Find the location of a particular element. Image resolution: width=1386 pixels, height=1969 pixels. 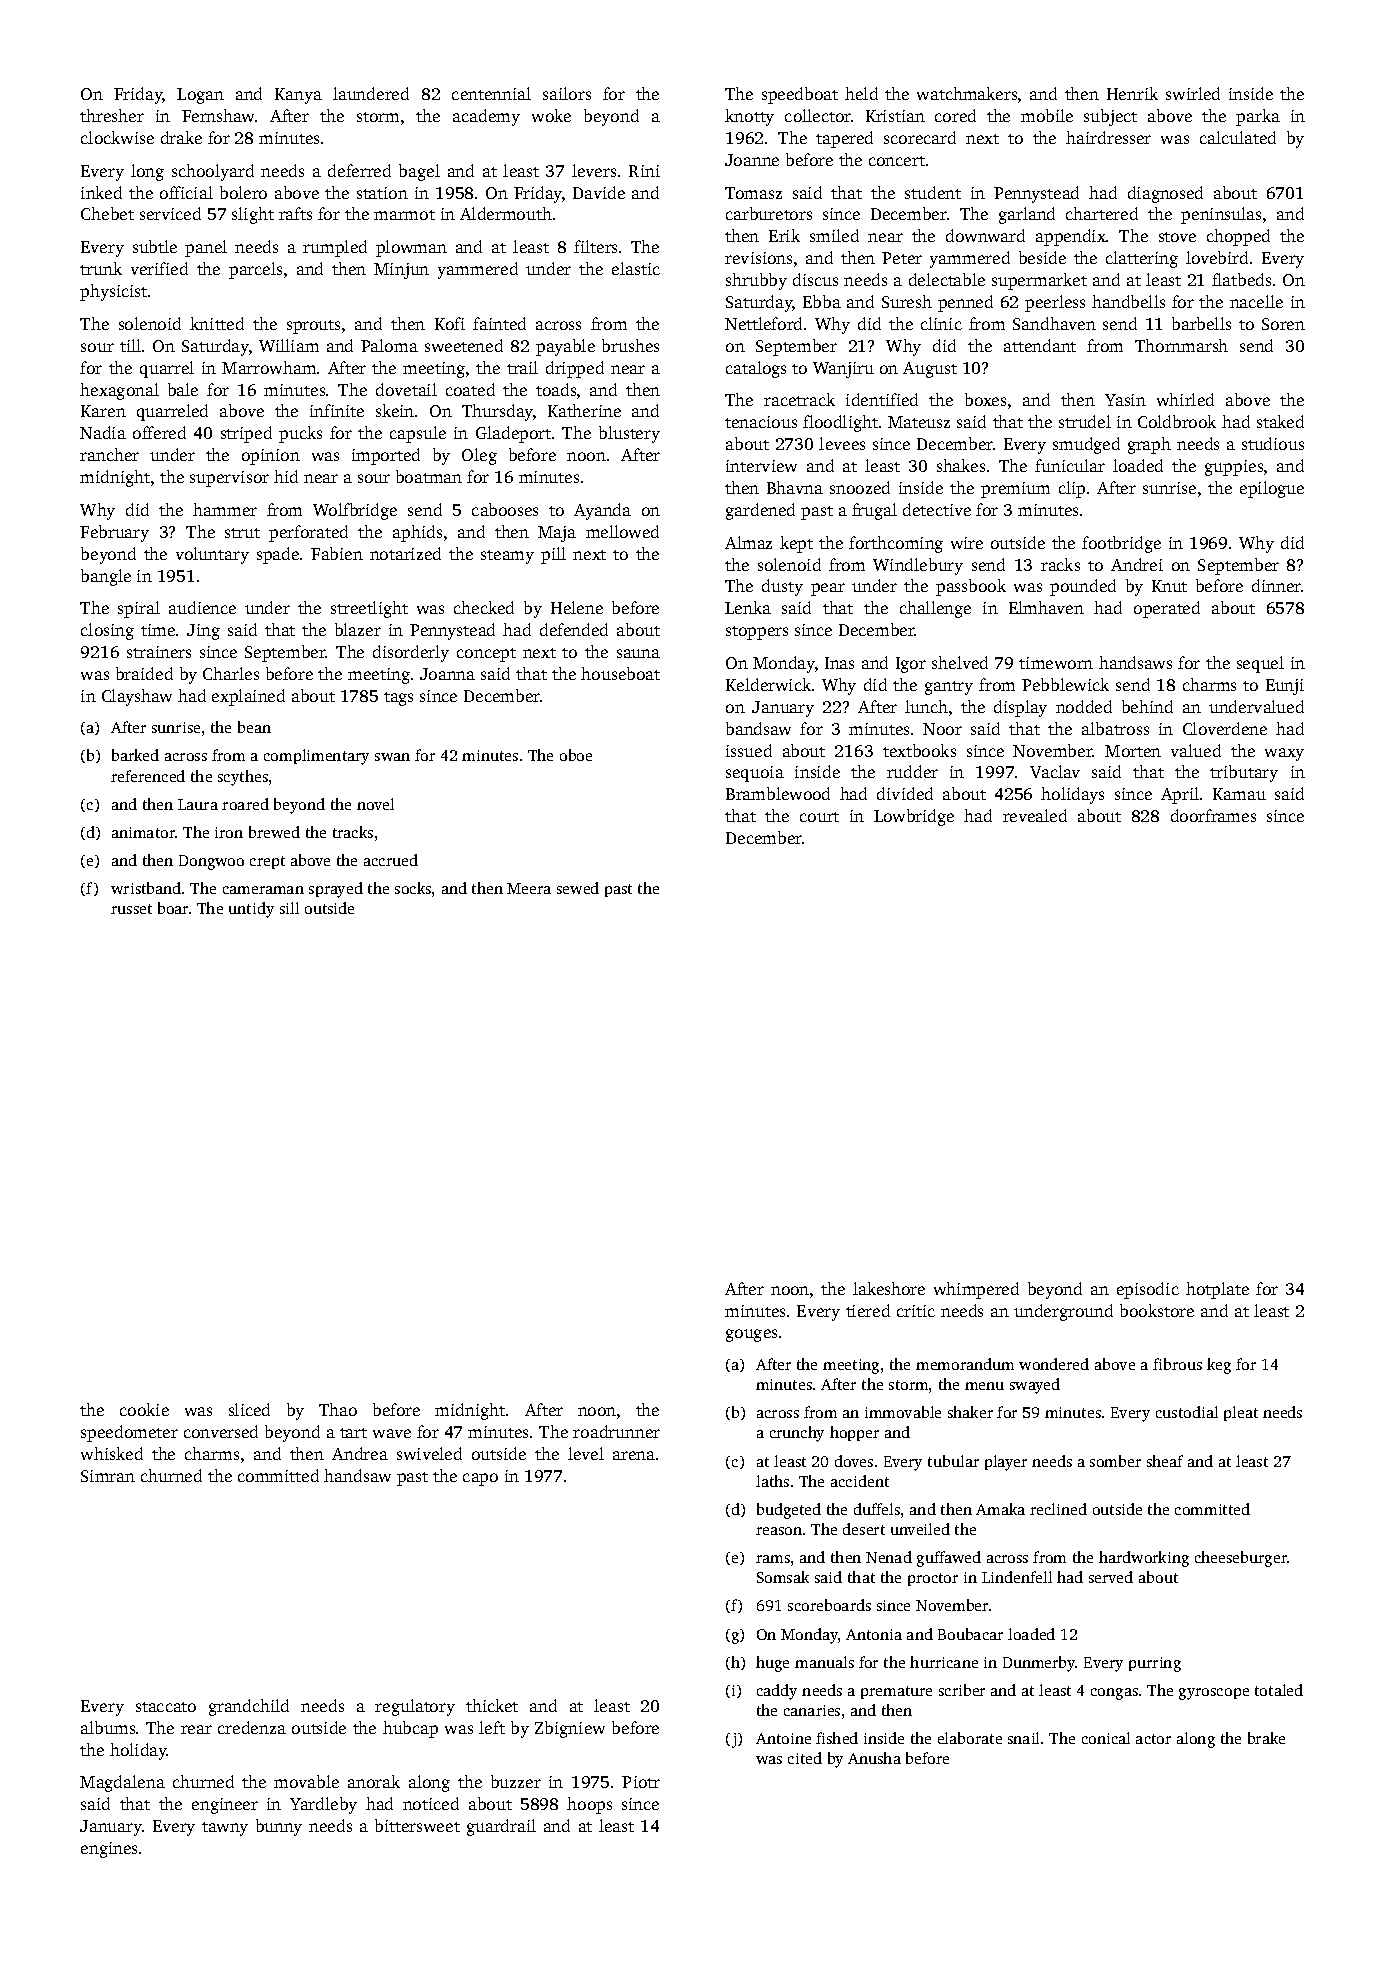

pounded is located at coordinates (1083, 587).
